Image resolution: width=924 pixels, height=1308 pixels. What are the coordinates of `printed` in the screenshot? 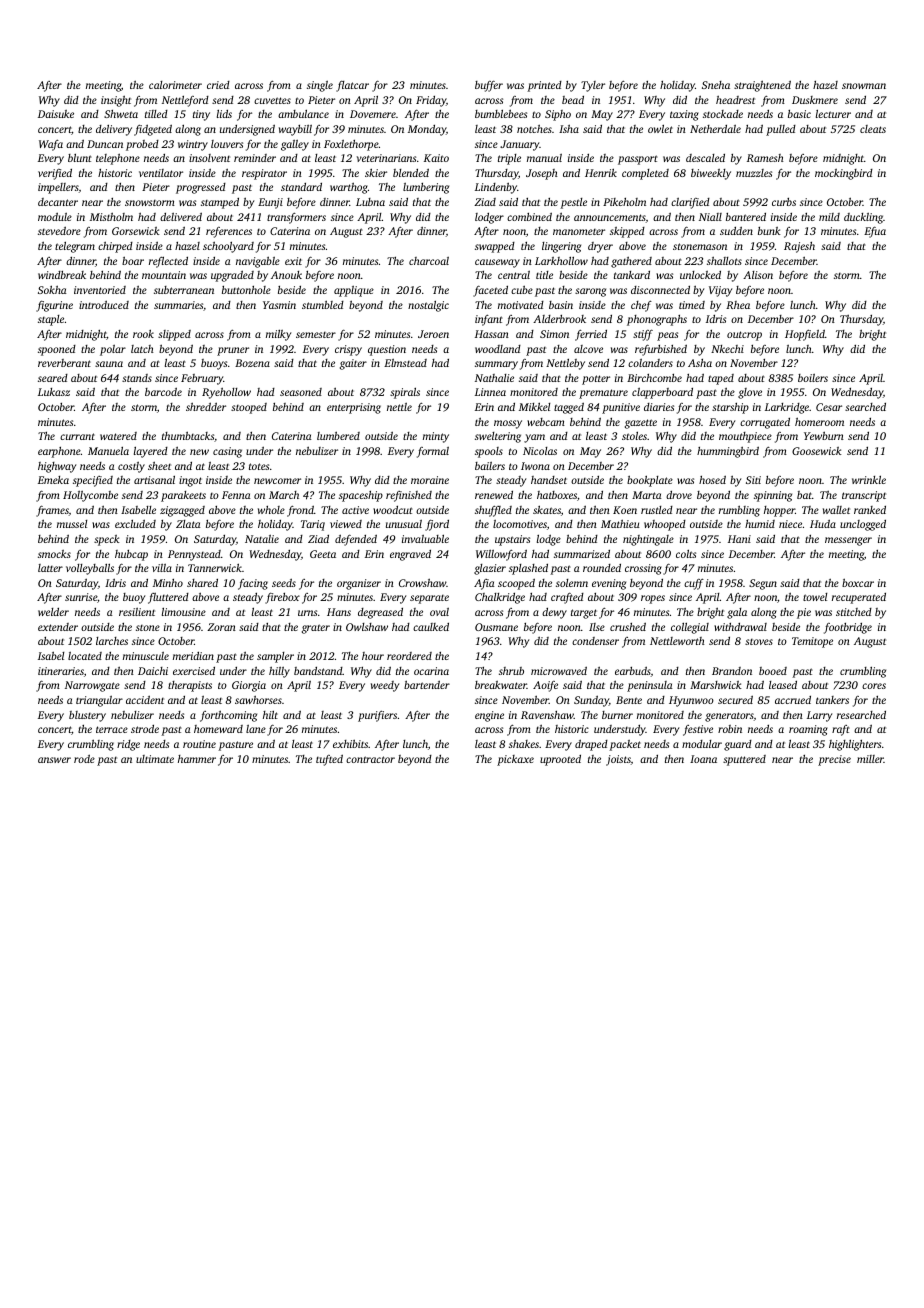 It's located at (544, 86).
